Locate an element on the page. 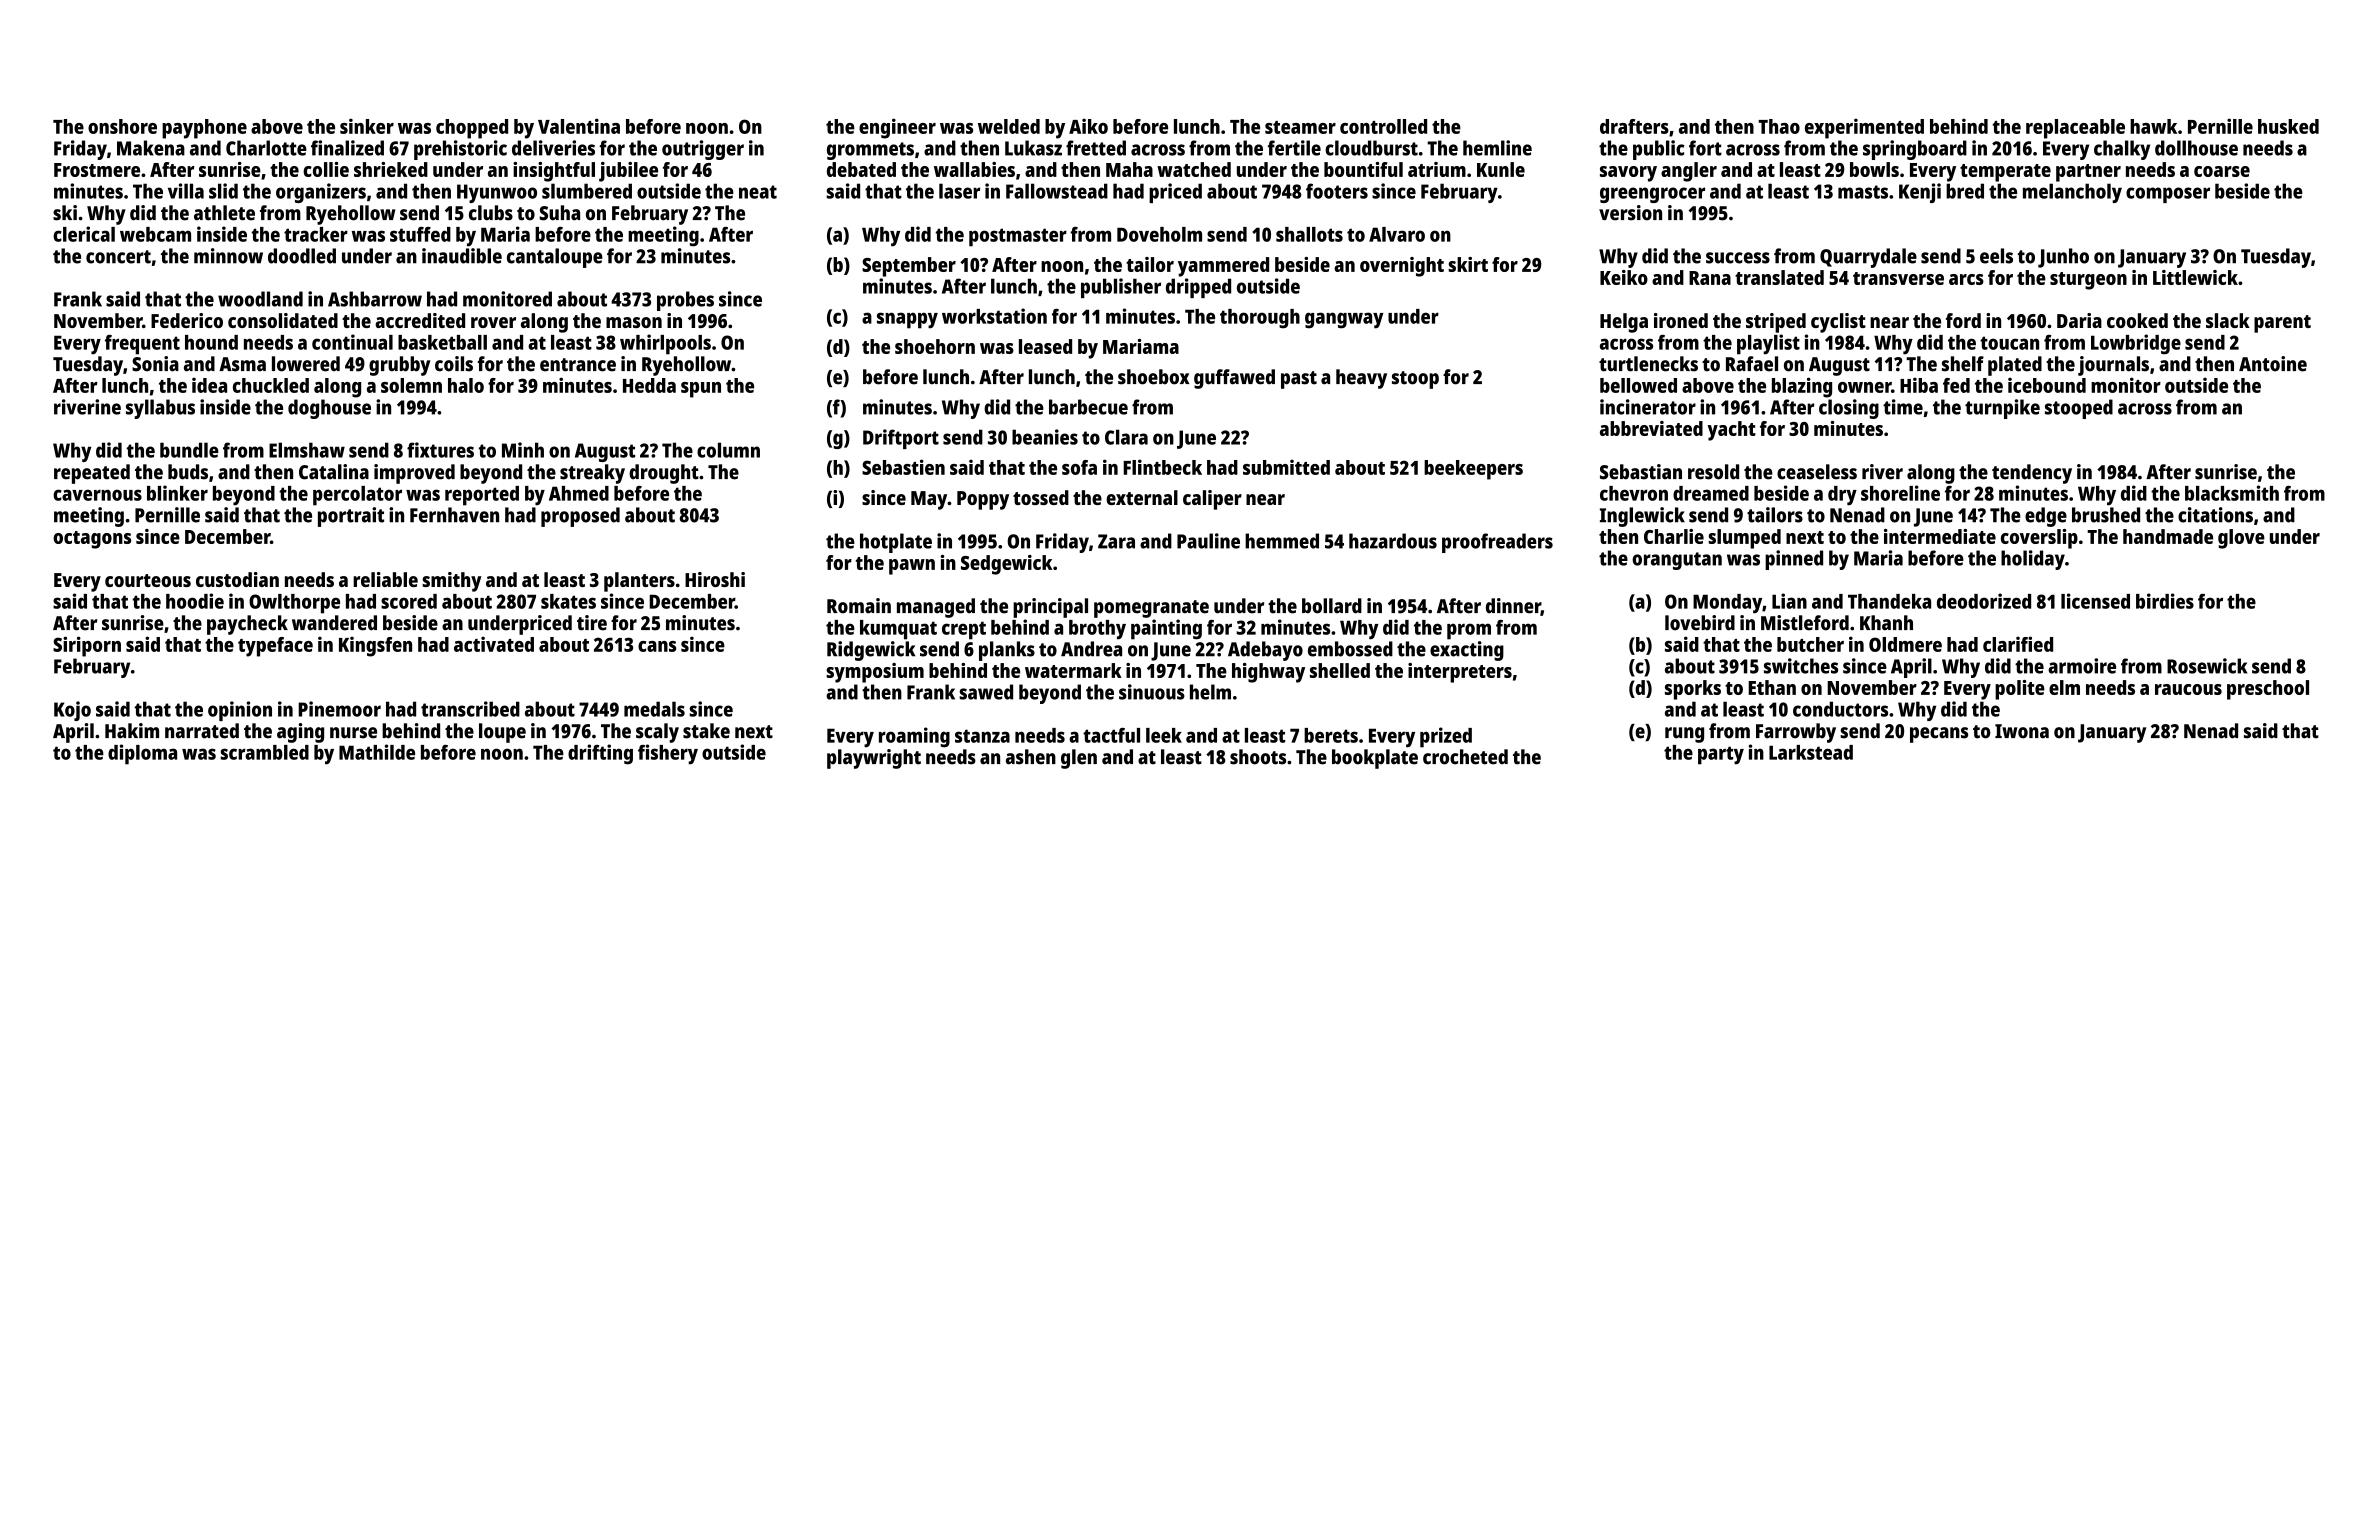 The width and height of the document is (2380, 1540). success is located at coordinates (1738, 258).
